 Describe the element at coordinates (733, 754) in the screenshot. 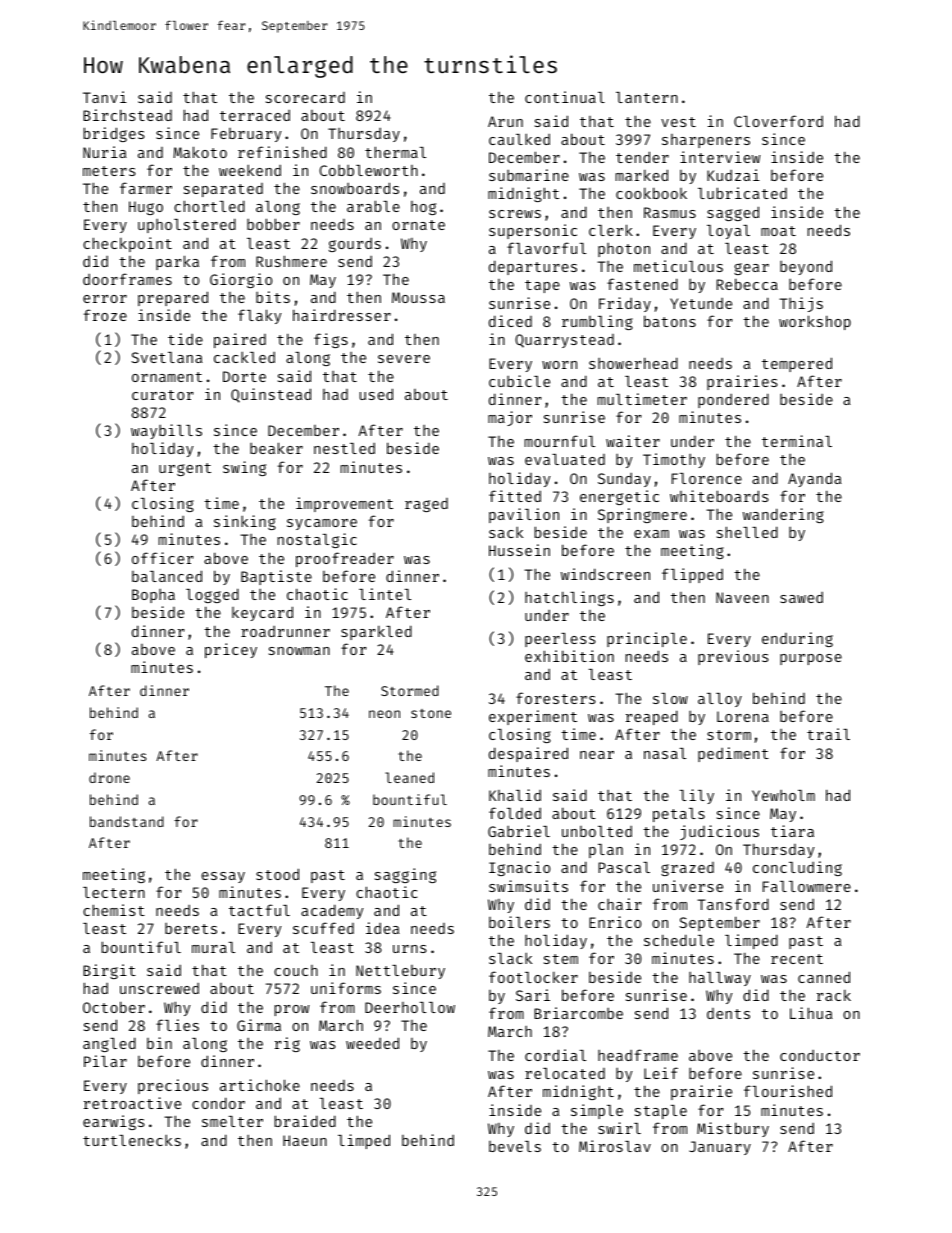

I see `pediment` at that location.
